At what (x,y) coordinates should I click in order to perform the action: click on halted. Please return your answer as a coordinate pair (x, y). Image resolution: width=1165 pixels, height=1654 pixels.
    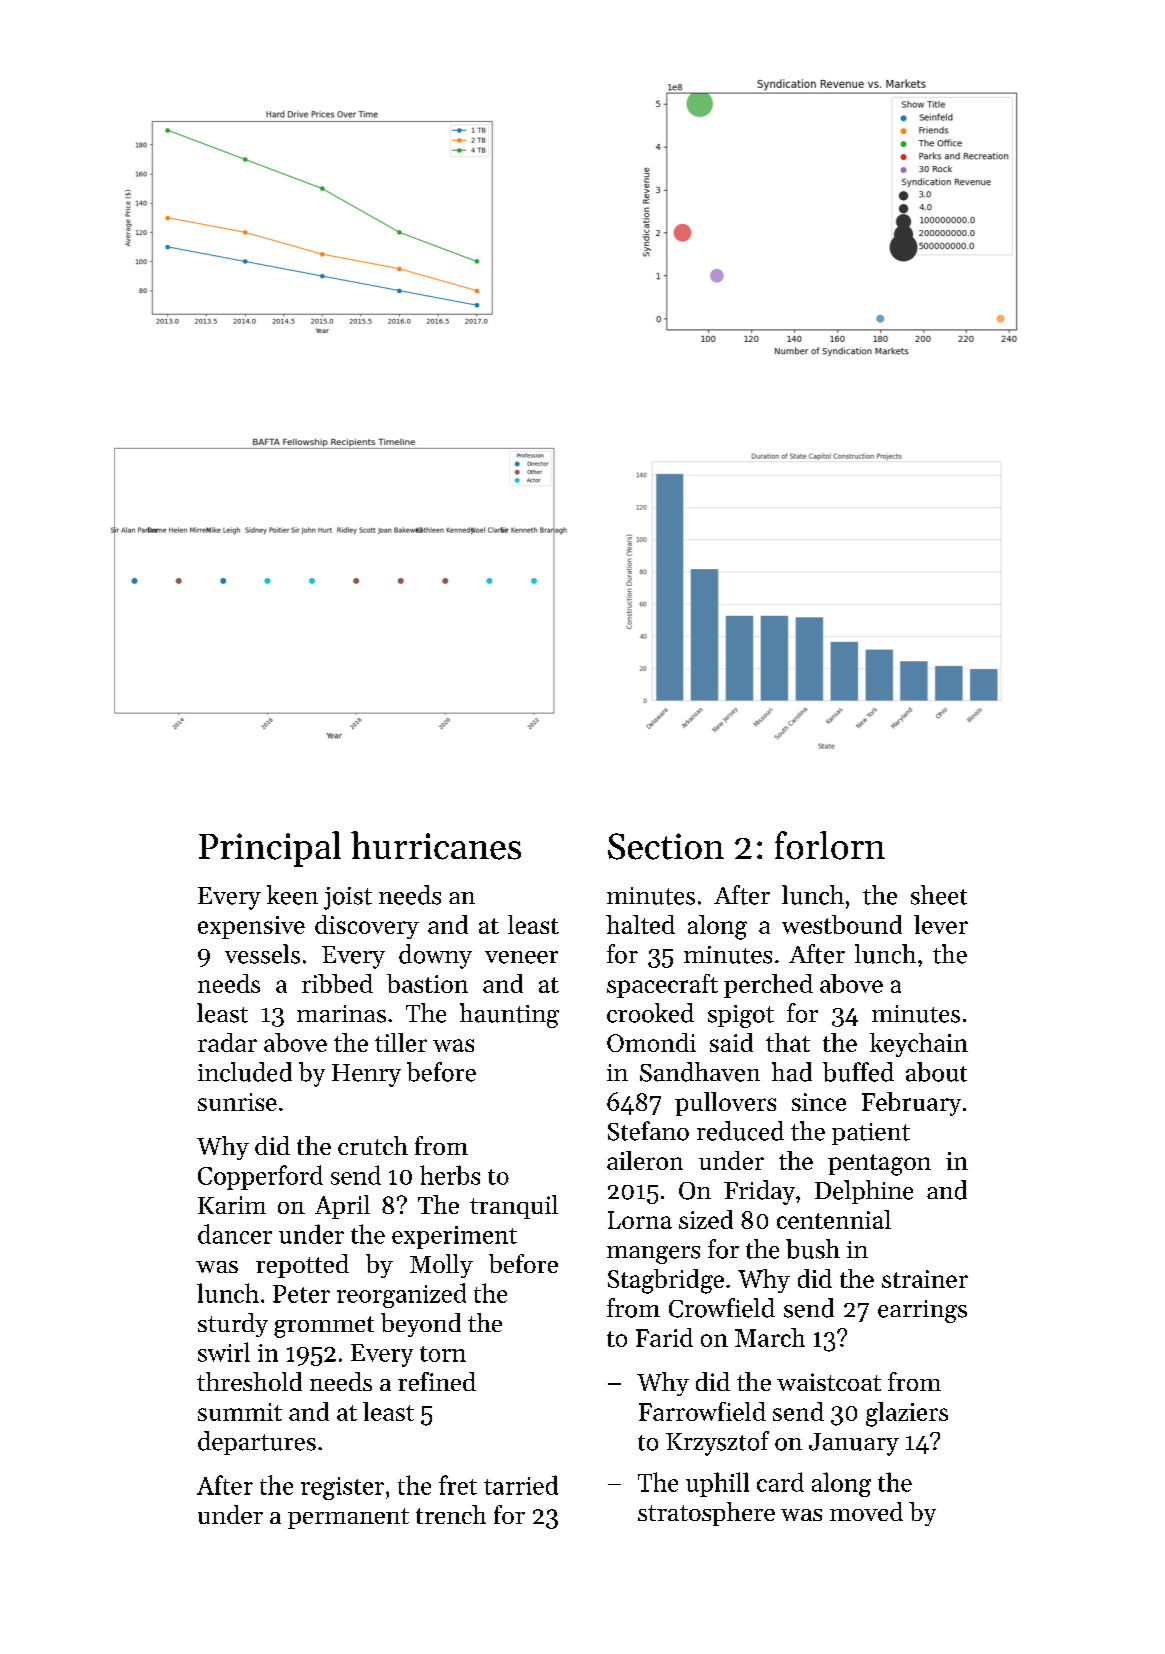
    Looking at the image, I should click on (640, 924).
